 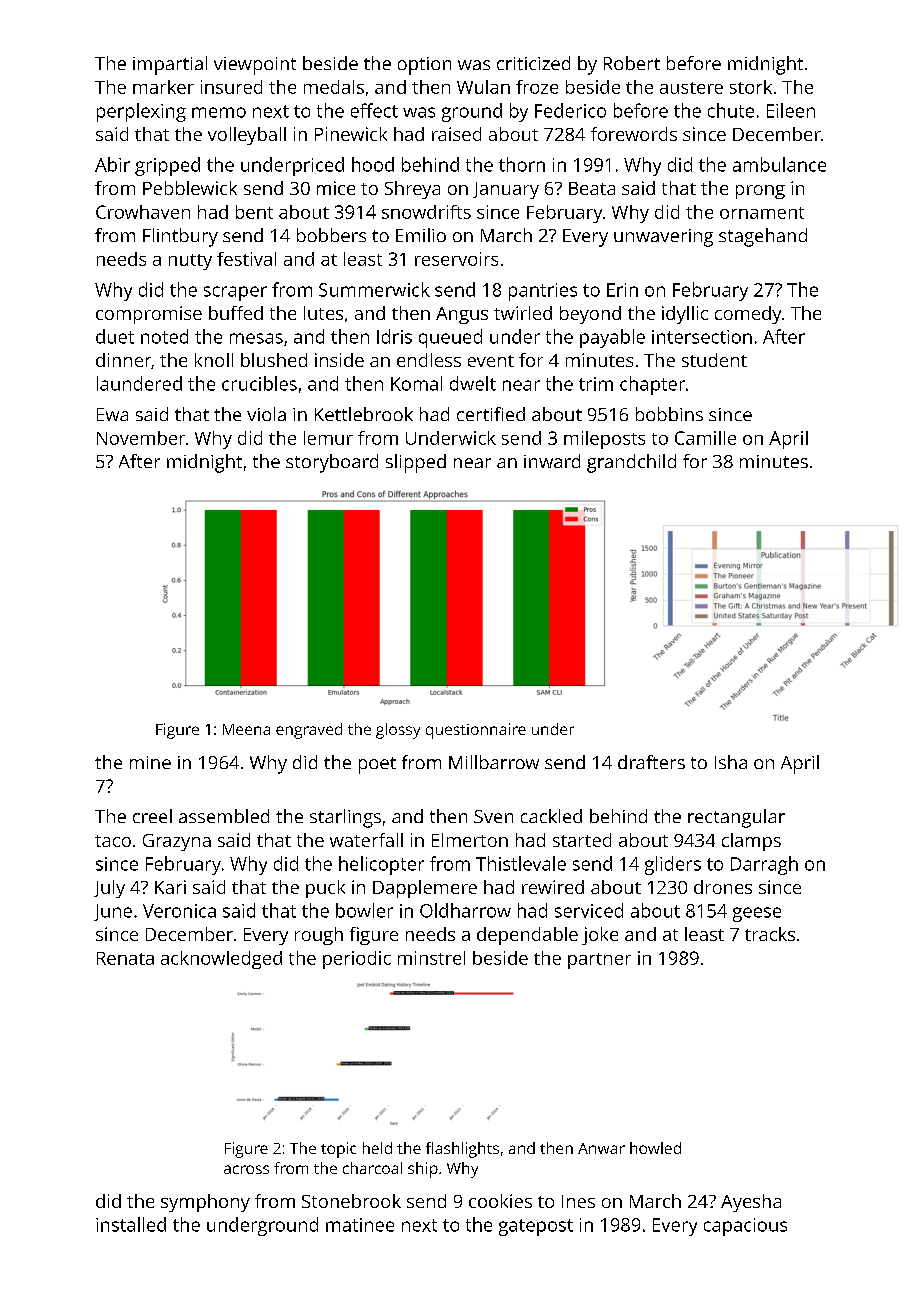 I want to click on Robert, so click(x=632, y=63).
